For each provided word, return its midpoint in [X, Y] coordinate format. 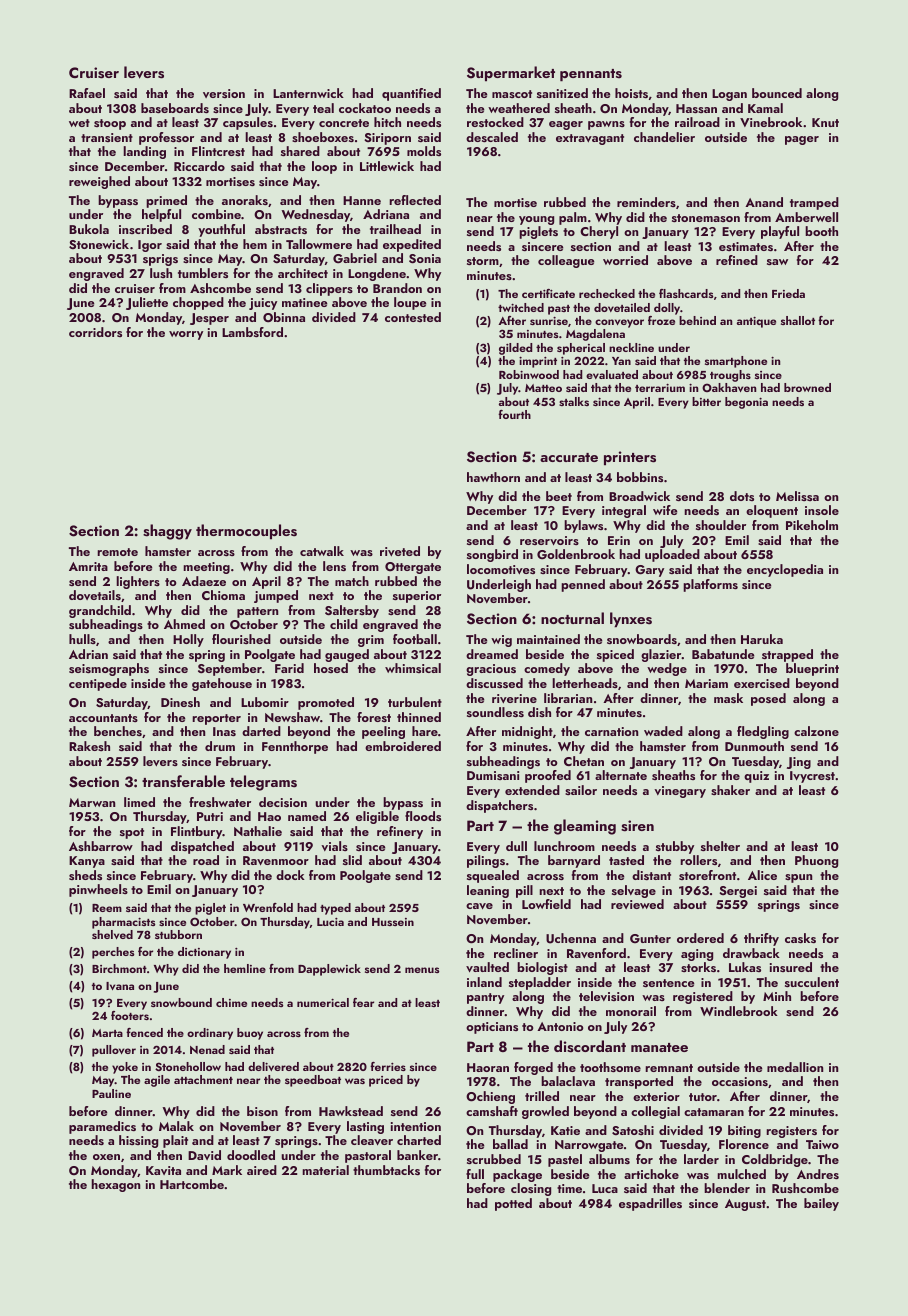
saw [777, 262]
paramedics [102, 1127]
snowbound [181, 1002]
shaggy [167, 532]
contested [413, 317]
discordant [590, 1046]
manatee [659, 1047]
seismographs [109, 669]
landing [144, 152]
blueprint [812, 669]
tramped [814, 203]
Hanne [362, 200]
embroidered [403, 746]
